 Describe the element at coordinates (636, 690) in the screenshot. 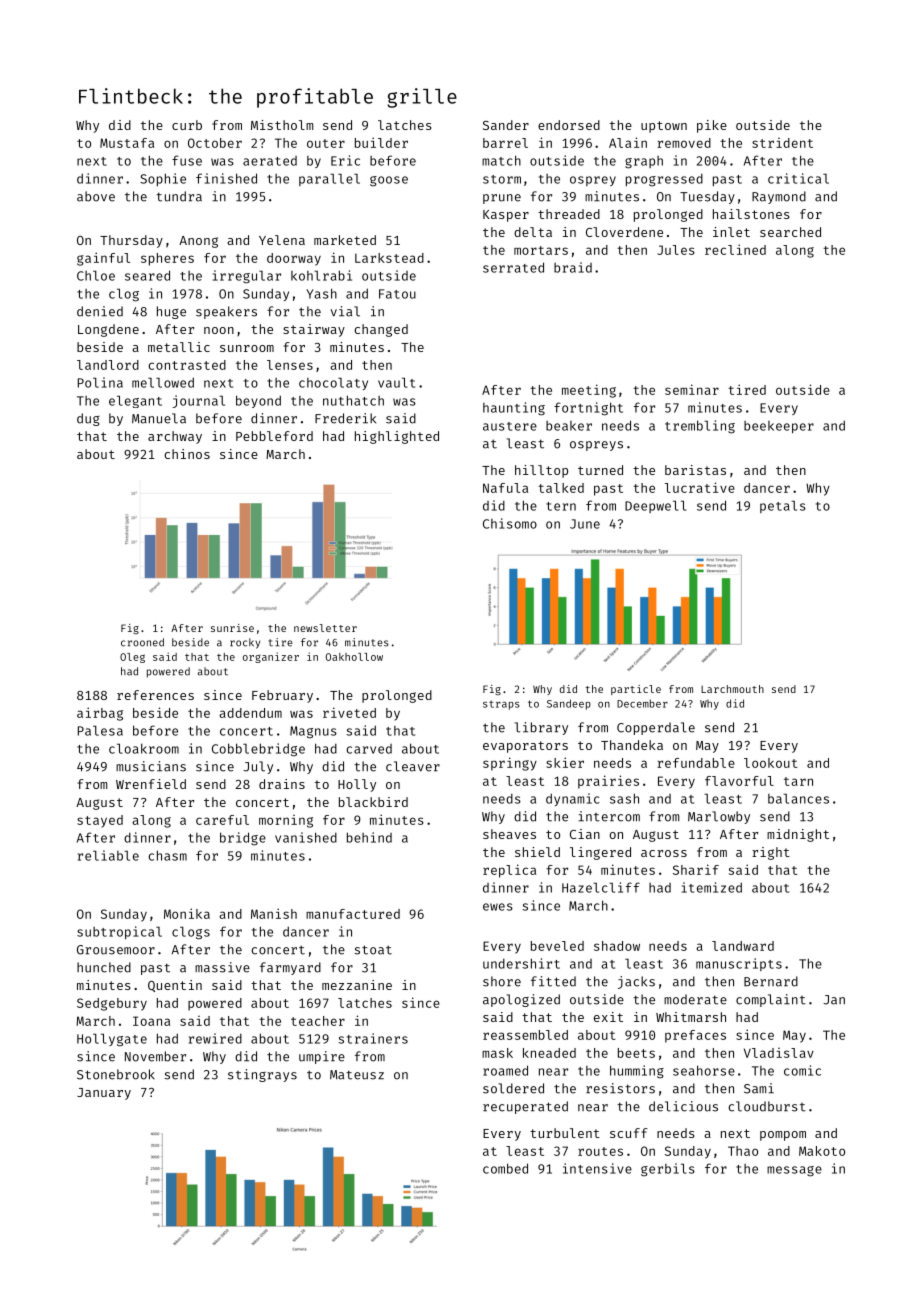

I see `particle` at that location.
